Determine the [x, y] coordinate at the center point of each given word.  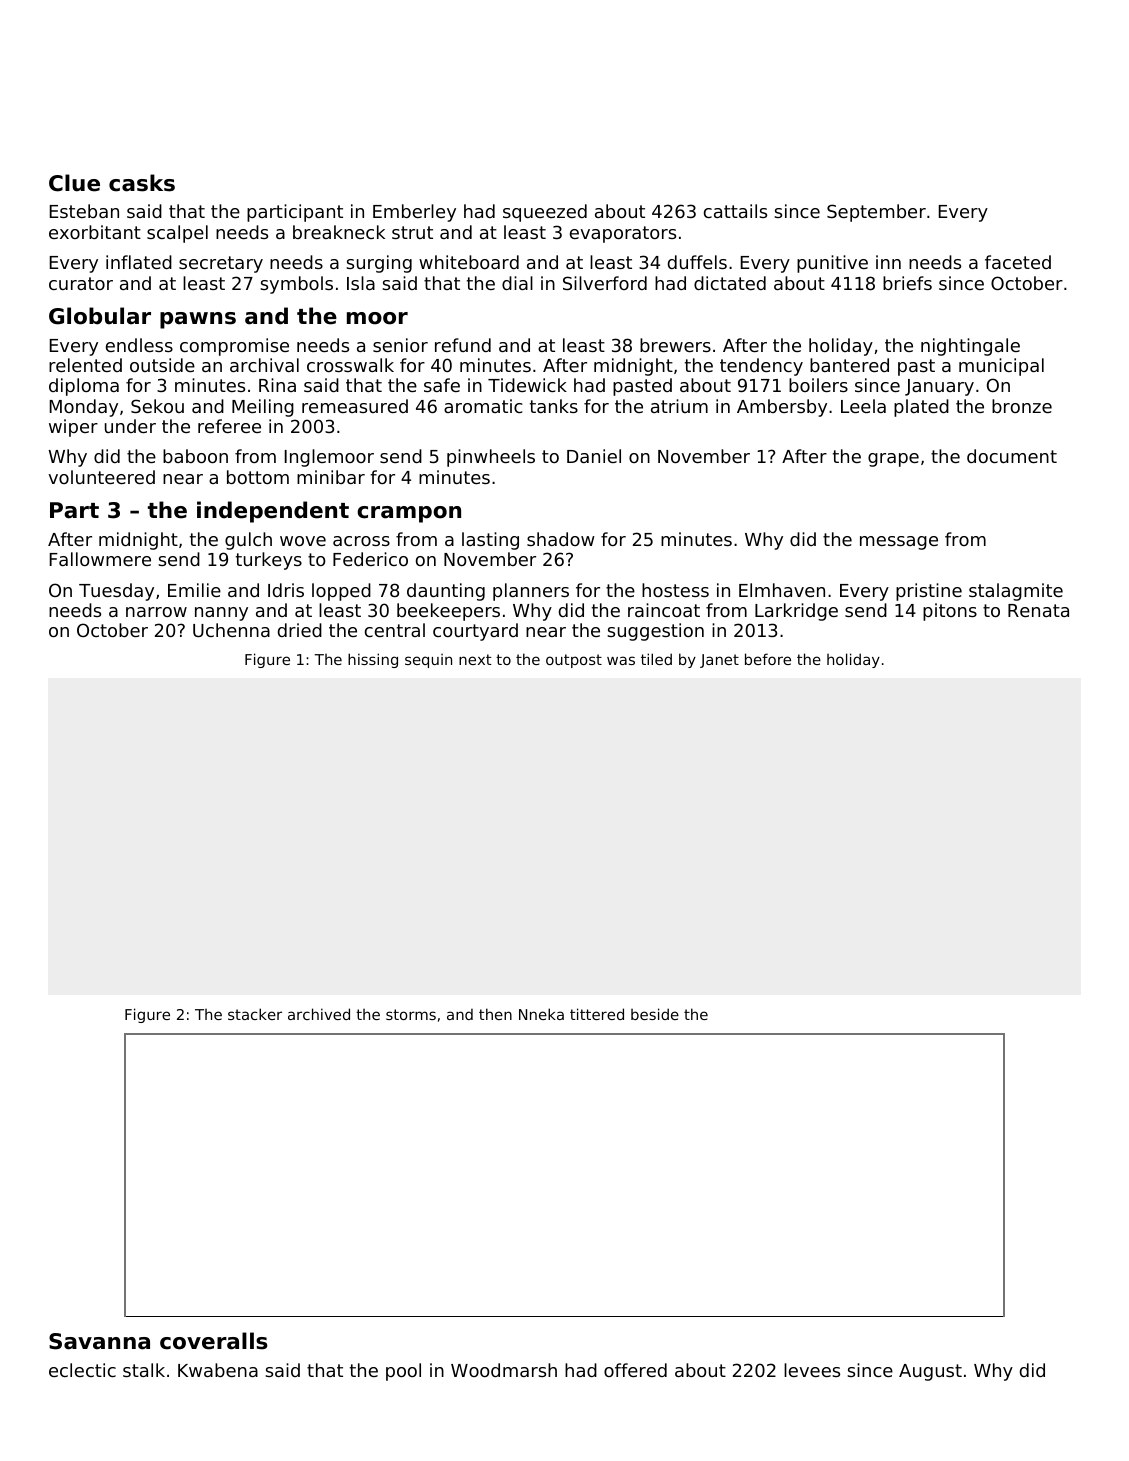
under [130, 426]
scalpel [177, 234]
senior [400, 345]
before [768, 659]
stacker [255, 1014]
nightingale [970, 347]
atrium [679, 406]
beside [655, 1014]
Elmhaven [782, 590]
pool [403, 1372]
